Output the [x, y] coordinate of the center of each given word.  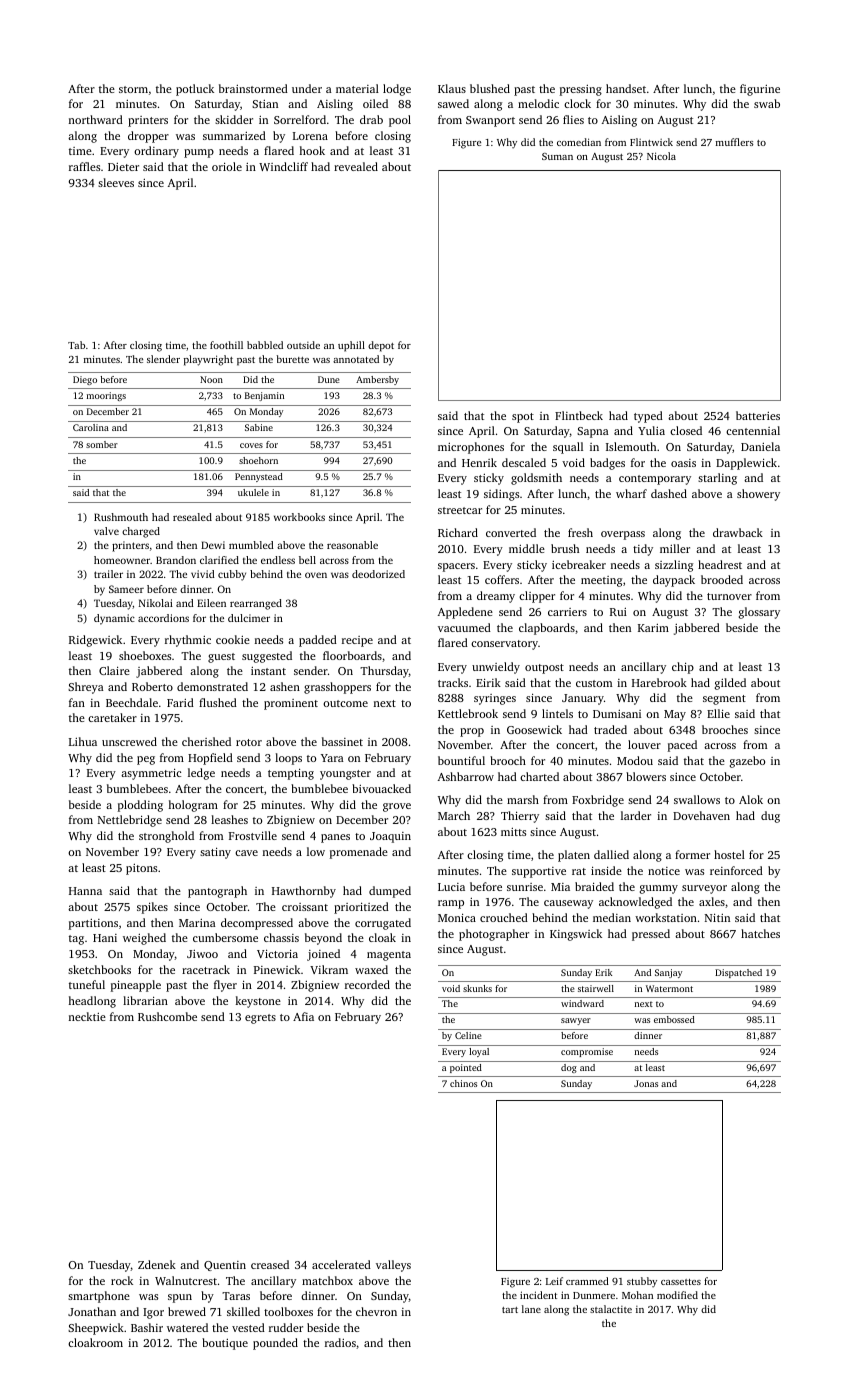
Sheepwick [96, 1329]
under [307, 88]
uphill [351, 346]
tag [76, 940]
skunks [477, 988]
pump [199, 153]
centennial [753, 430]
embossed [674, 1019]
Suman [557, 156]
